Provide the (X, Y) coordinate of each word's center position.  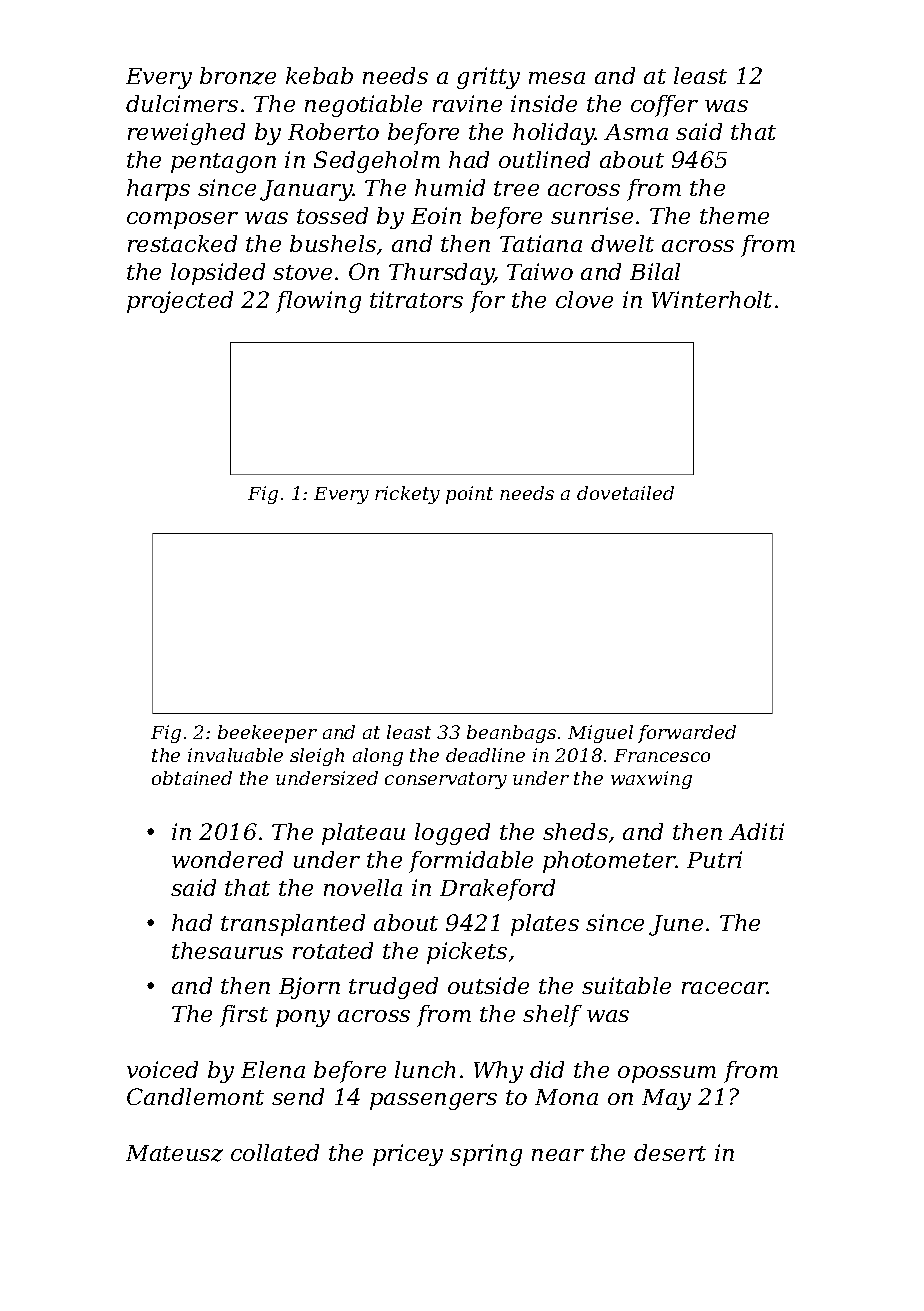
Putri (714, 859)
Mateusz (174, 1153)
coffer (664, 106)
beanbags (511, 734)
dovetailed (625, 493)
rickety (407, 495)
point (469, 495)
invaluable (235, 755)
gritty (488, 78)
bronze (238, 76)
